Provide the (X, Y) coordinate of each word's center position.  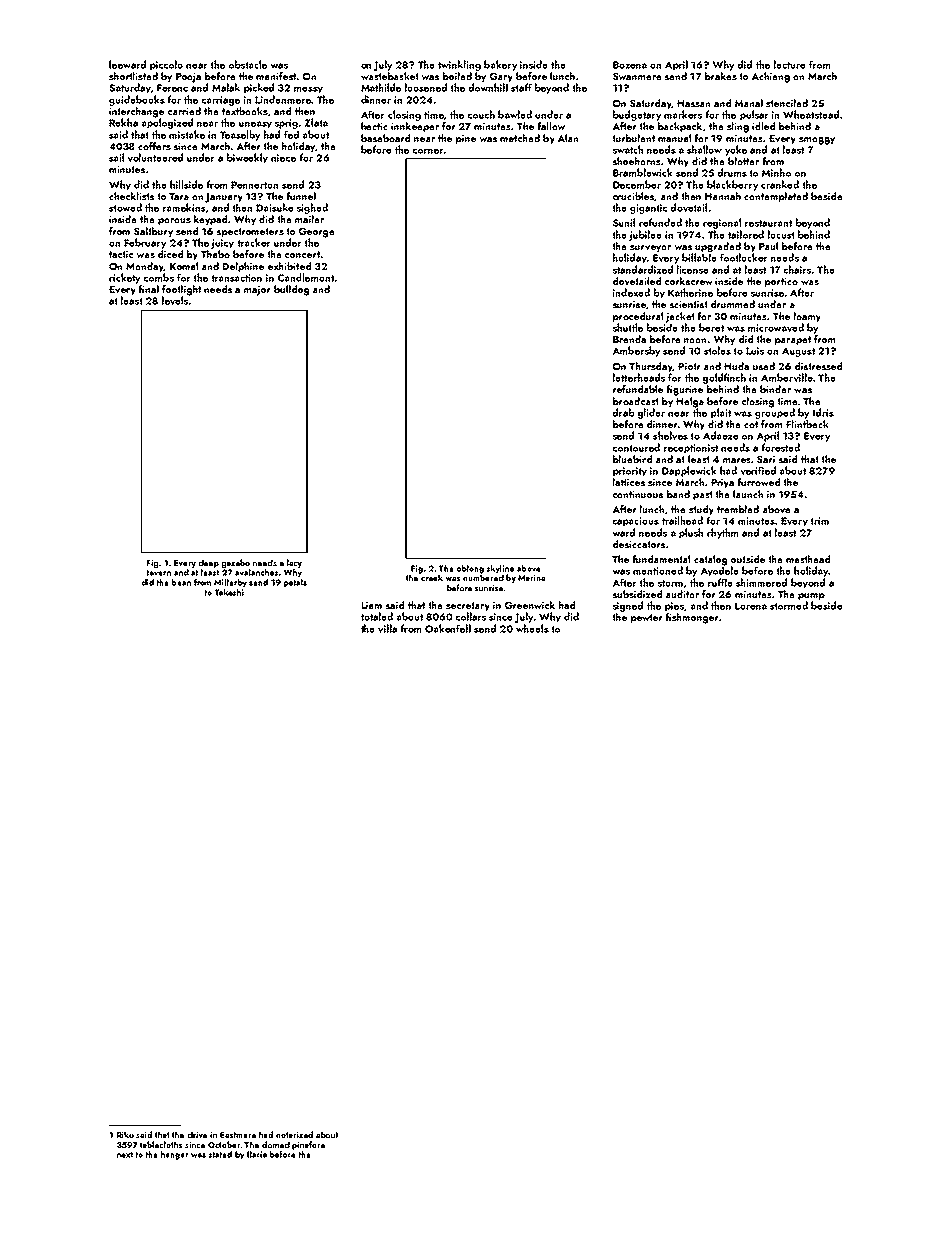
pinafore (308, 1145)
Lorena (751, 606)
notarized (294, 1134)
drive (197, 1134)
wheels (532, 628)
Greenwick (530, 605)
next (125, 1155)
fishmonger (692, 618)
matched (520, 138)
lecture (790, 64)
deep (209, 563)
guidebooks (137, 100)
